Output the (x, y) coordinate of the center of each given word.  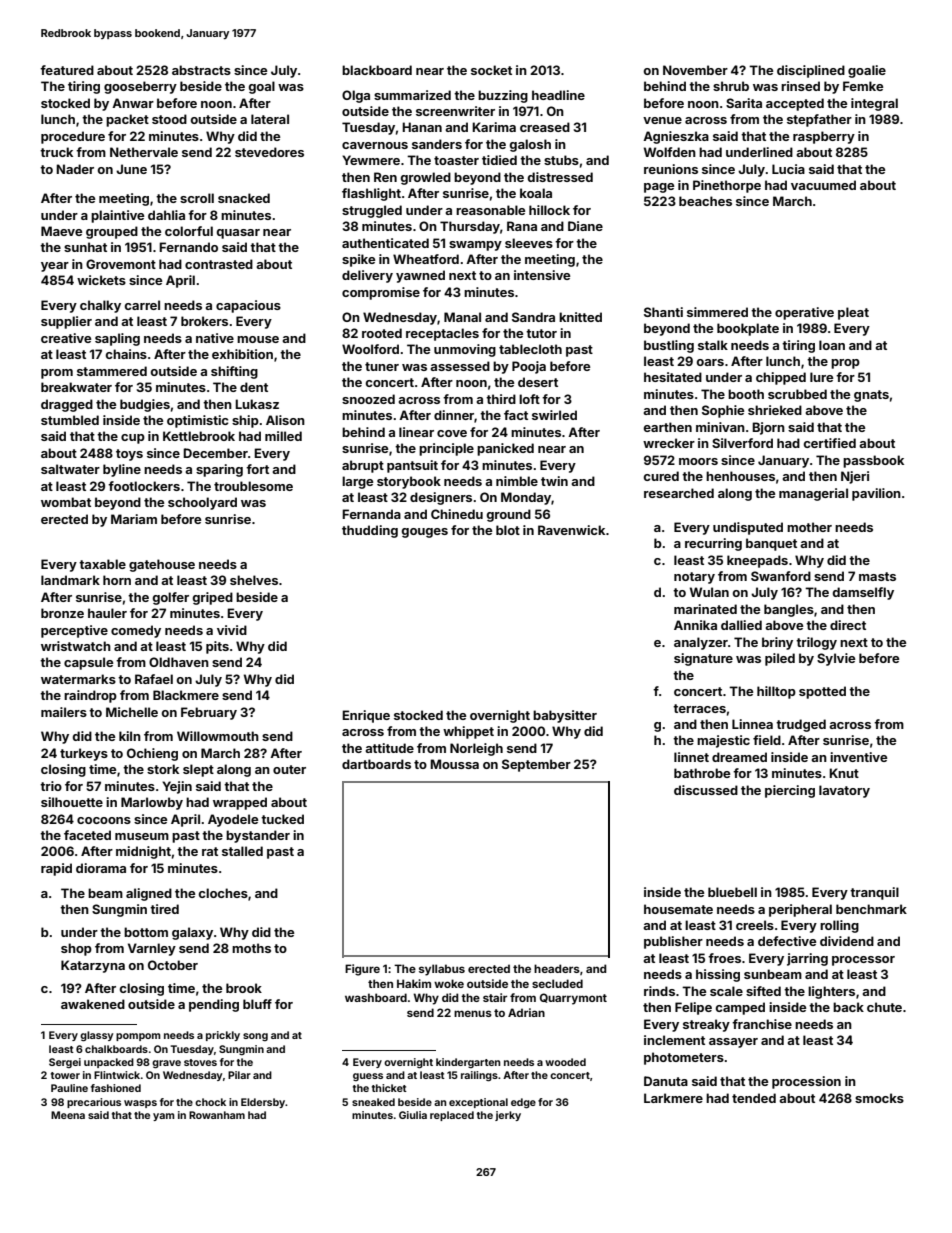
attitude (389, 748)
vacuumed (823, 185)
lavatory (844, 791)
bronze (62, 613)
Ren (385, 177)
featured (67, 70)
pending (214, 1005)
